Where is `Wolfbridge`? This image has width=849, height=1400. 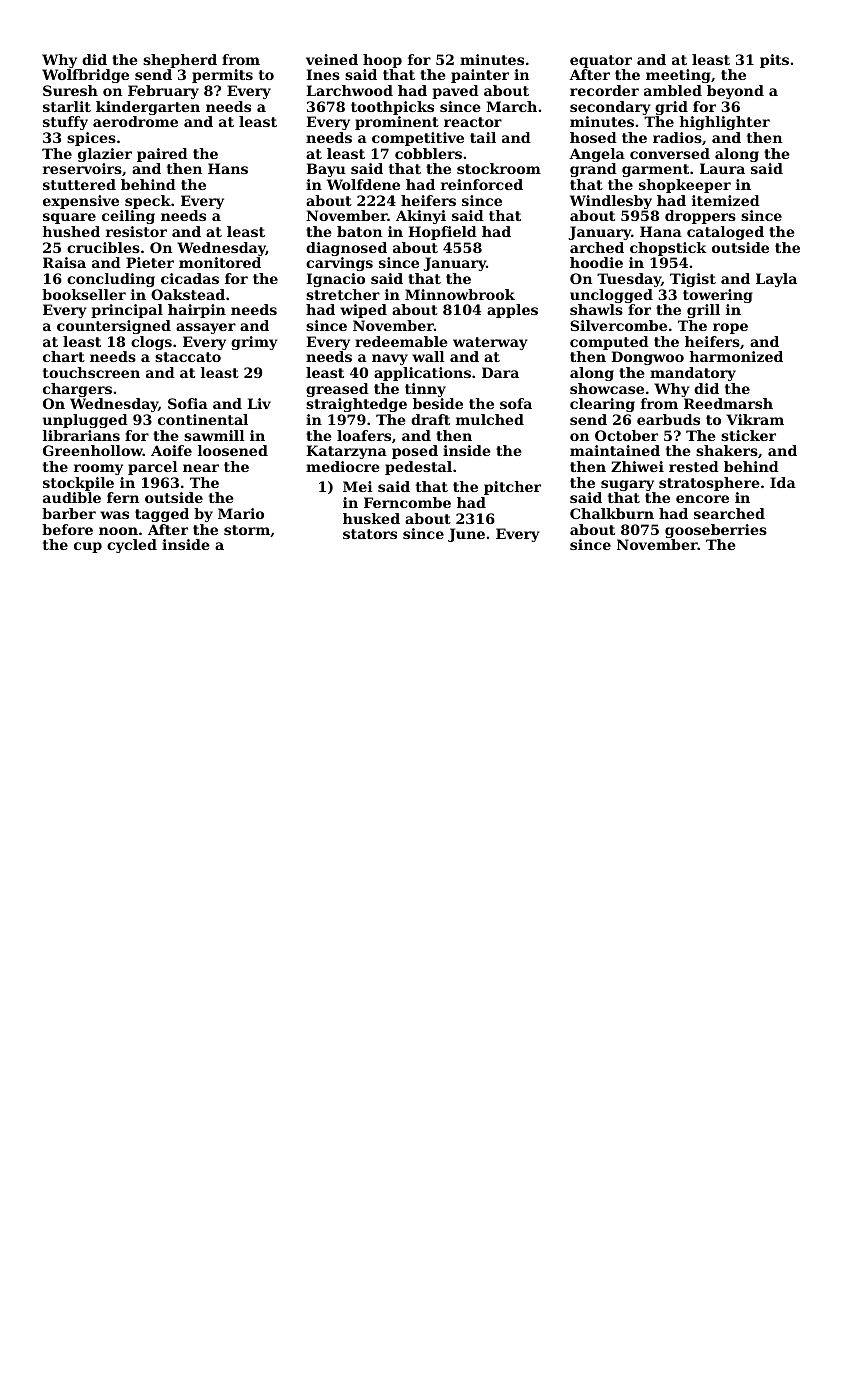
Wolfbridge is located at coordinates (85, 76).
